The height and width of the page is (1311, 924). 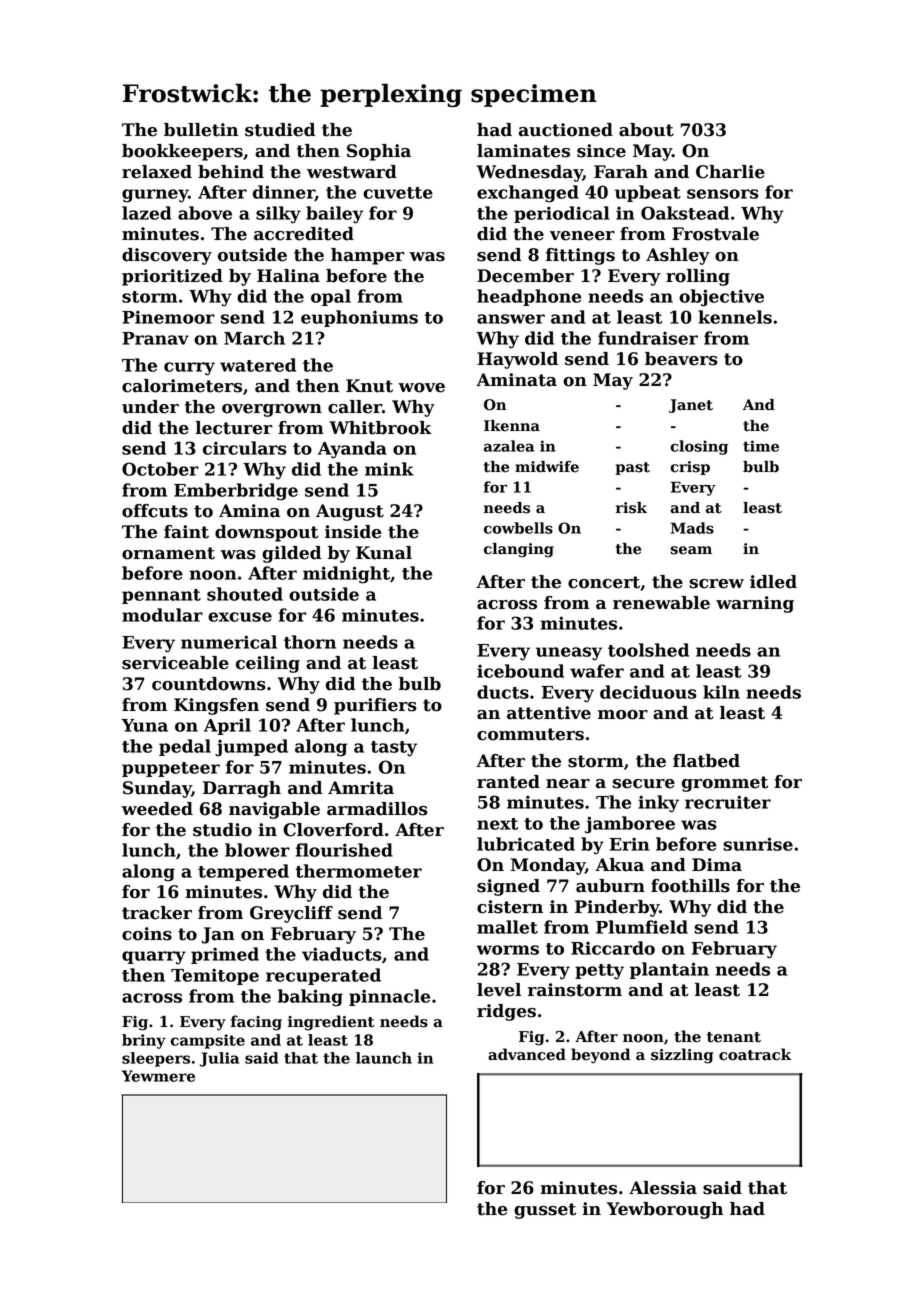 I want to click on veneer, so click(x=582, y=236).
